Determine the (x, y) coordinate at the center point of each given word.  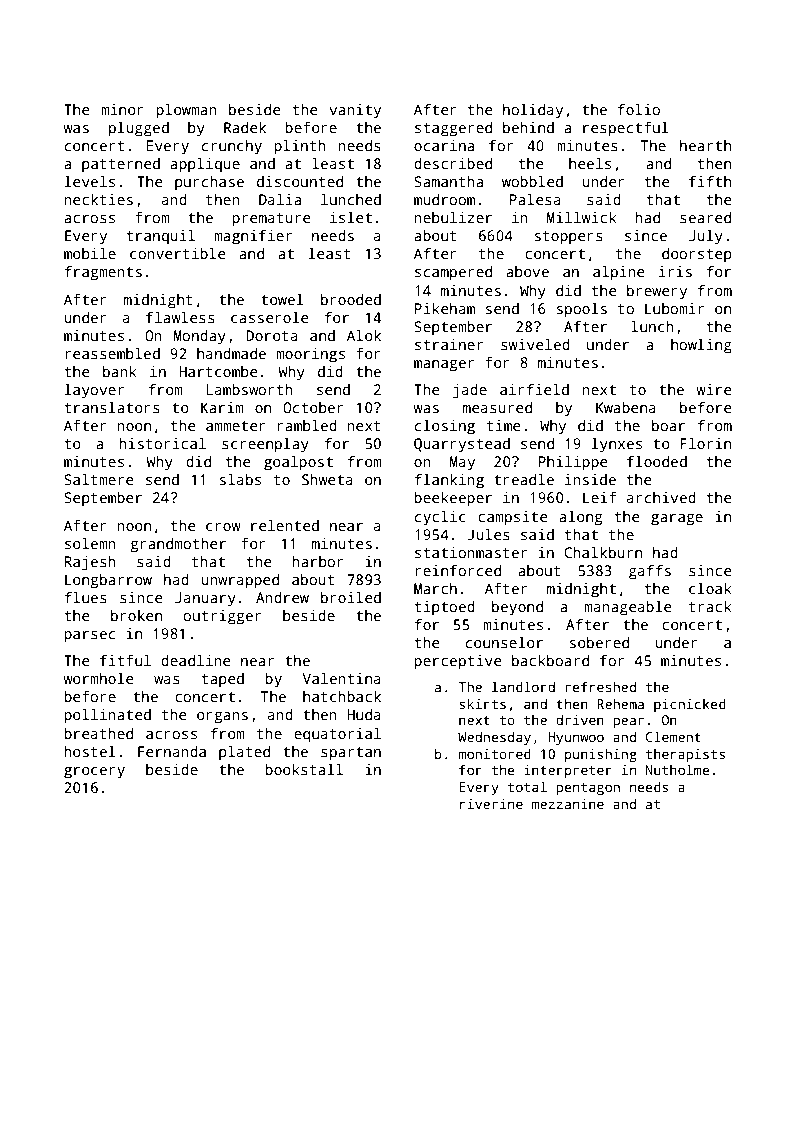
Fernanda (172, 751)
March (435, 588)
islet (351, 217)
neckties (98, 199)
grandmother (178, 545)
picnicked (690, 705)
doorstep (696, 255)
